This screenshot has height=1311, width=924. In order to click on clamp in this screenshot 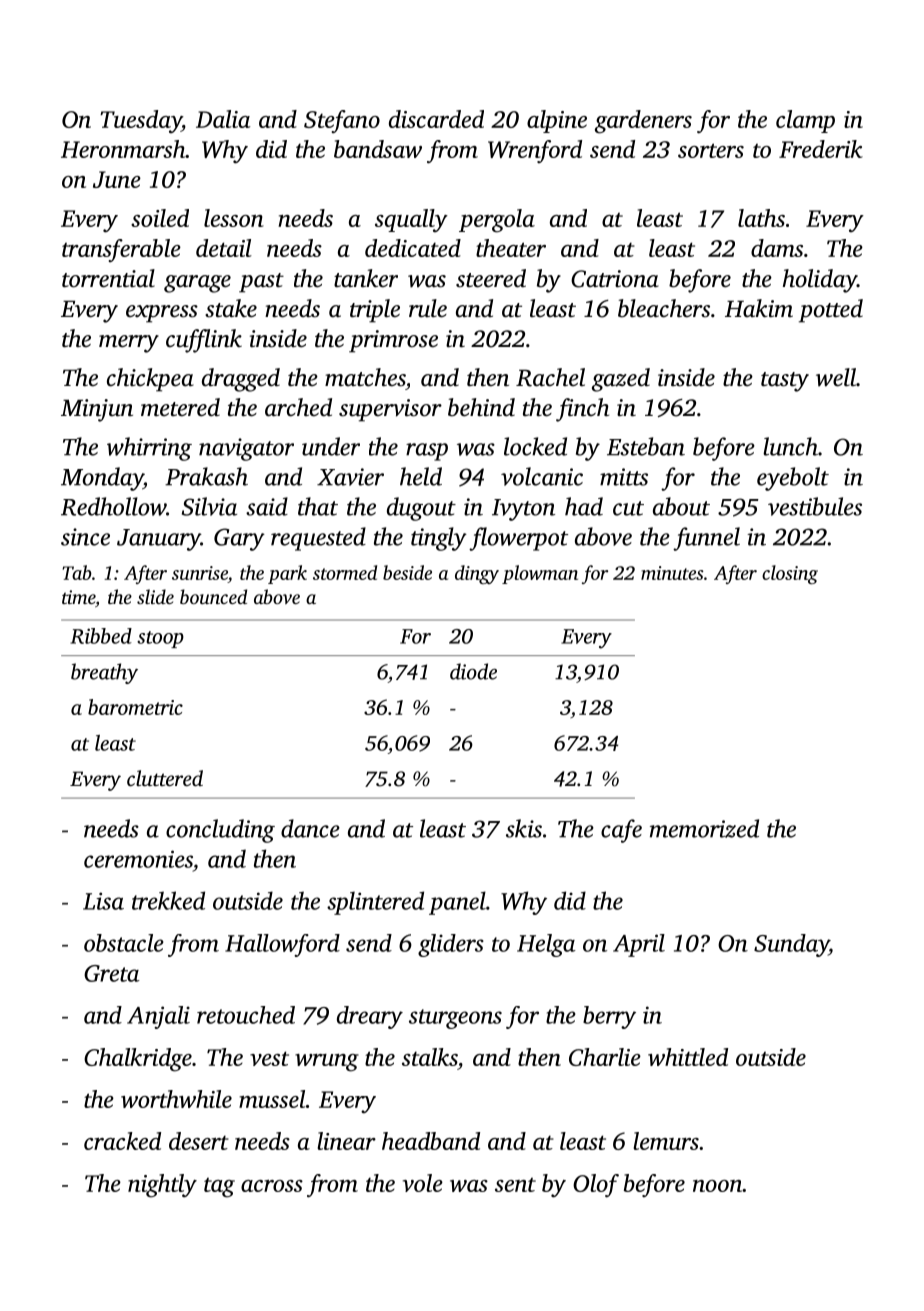, I will do `click(805, 121)`.
